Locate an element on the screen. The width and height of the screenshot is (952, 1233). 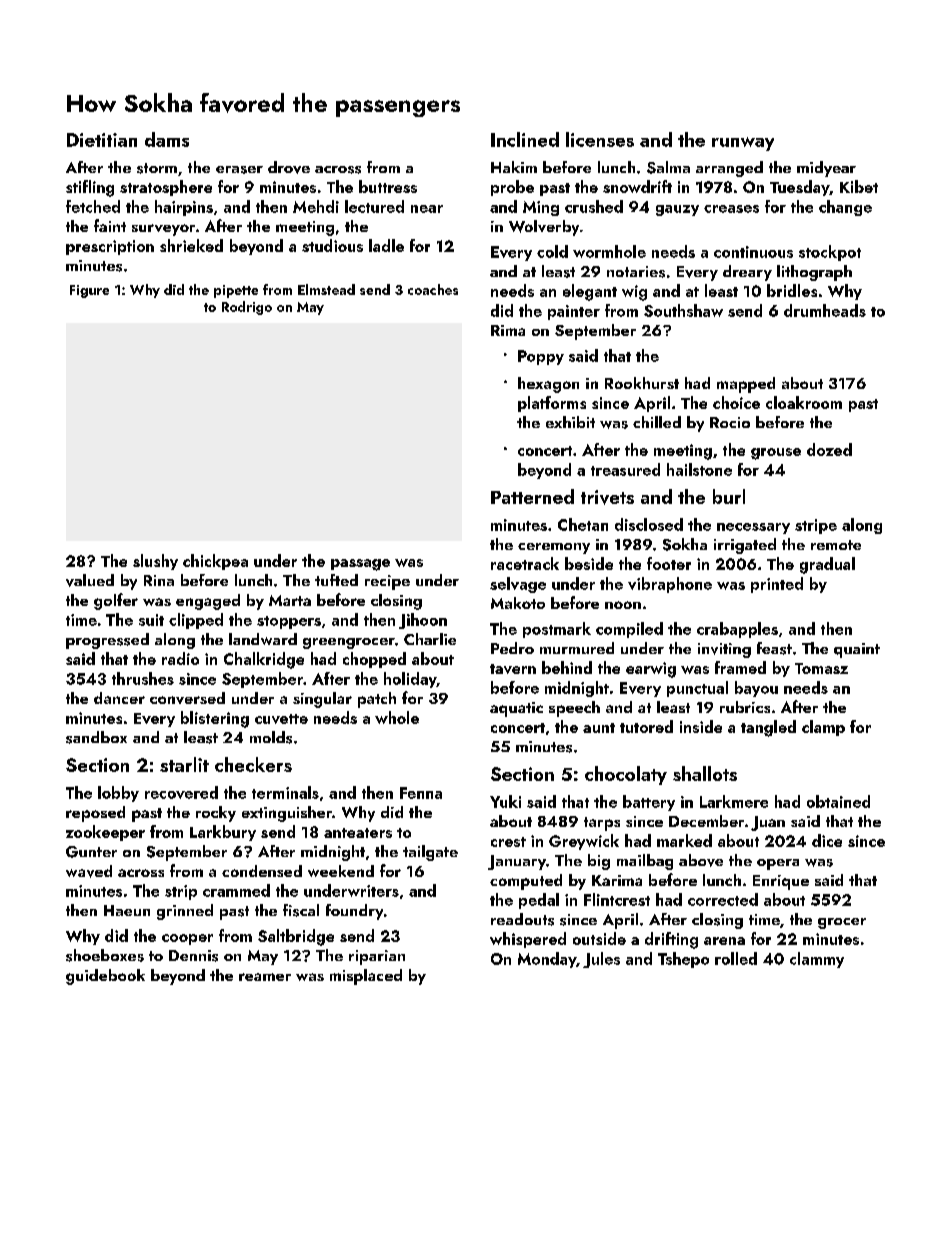
quaint is located at coordinates (857, 650).
